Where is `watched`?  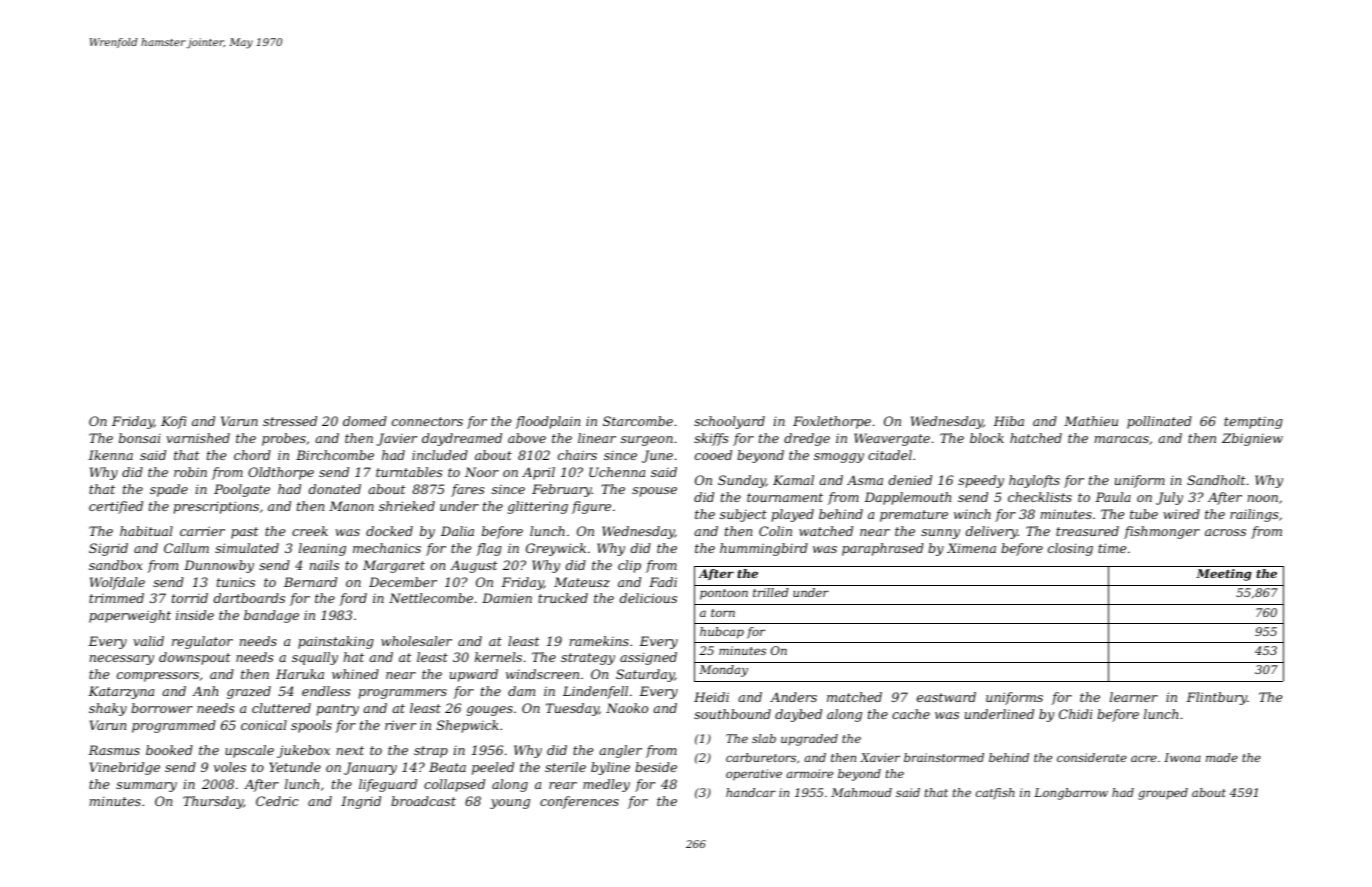 watched is located at coordinates (826, 531).
